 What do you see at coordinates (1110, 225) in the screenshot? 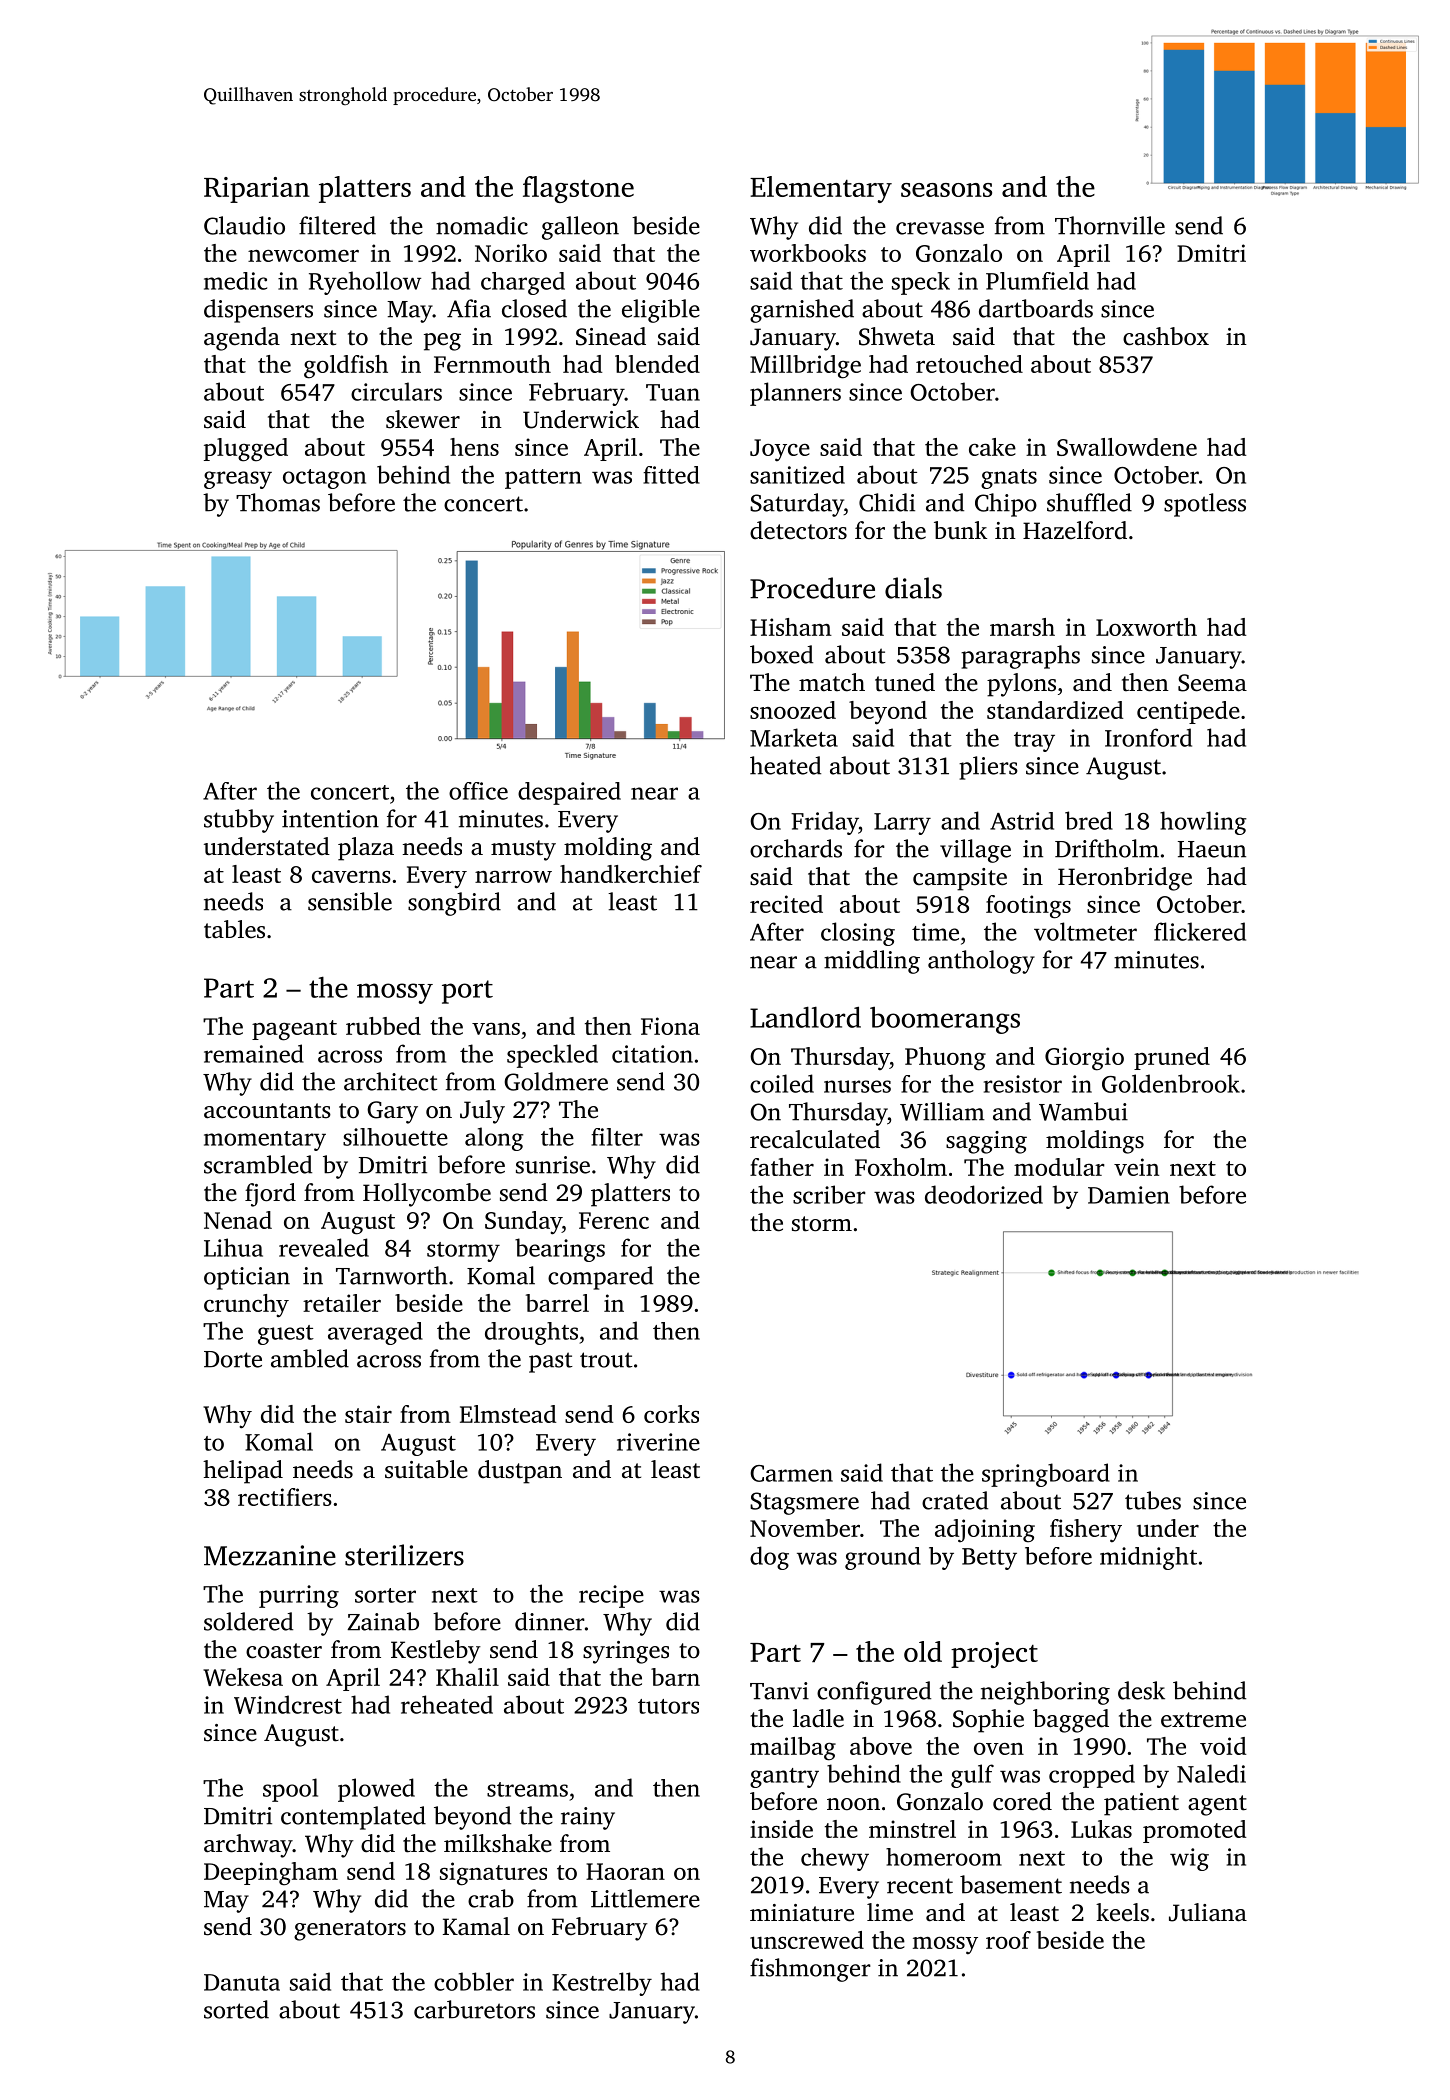
I see `Thornville` at bounding box center [1110, 225].
